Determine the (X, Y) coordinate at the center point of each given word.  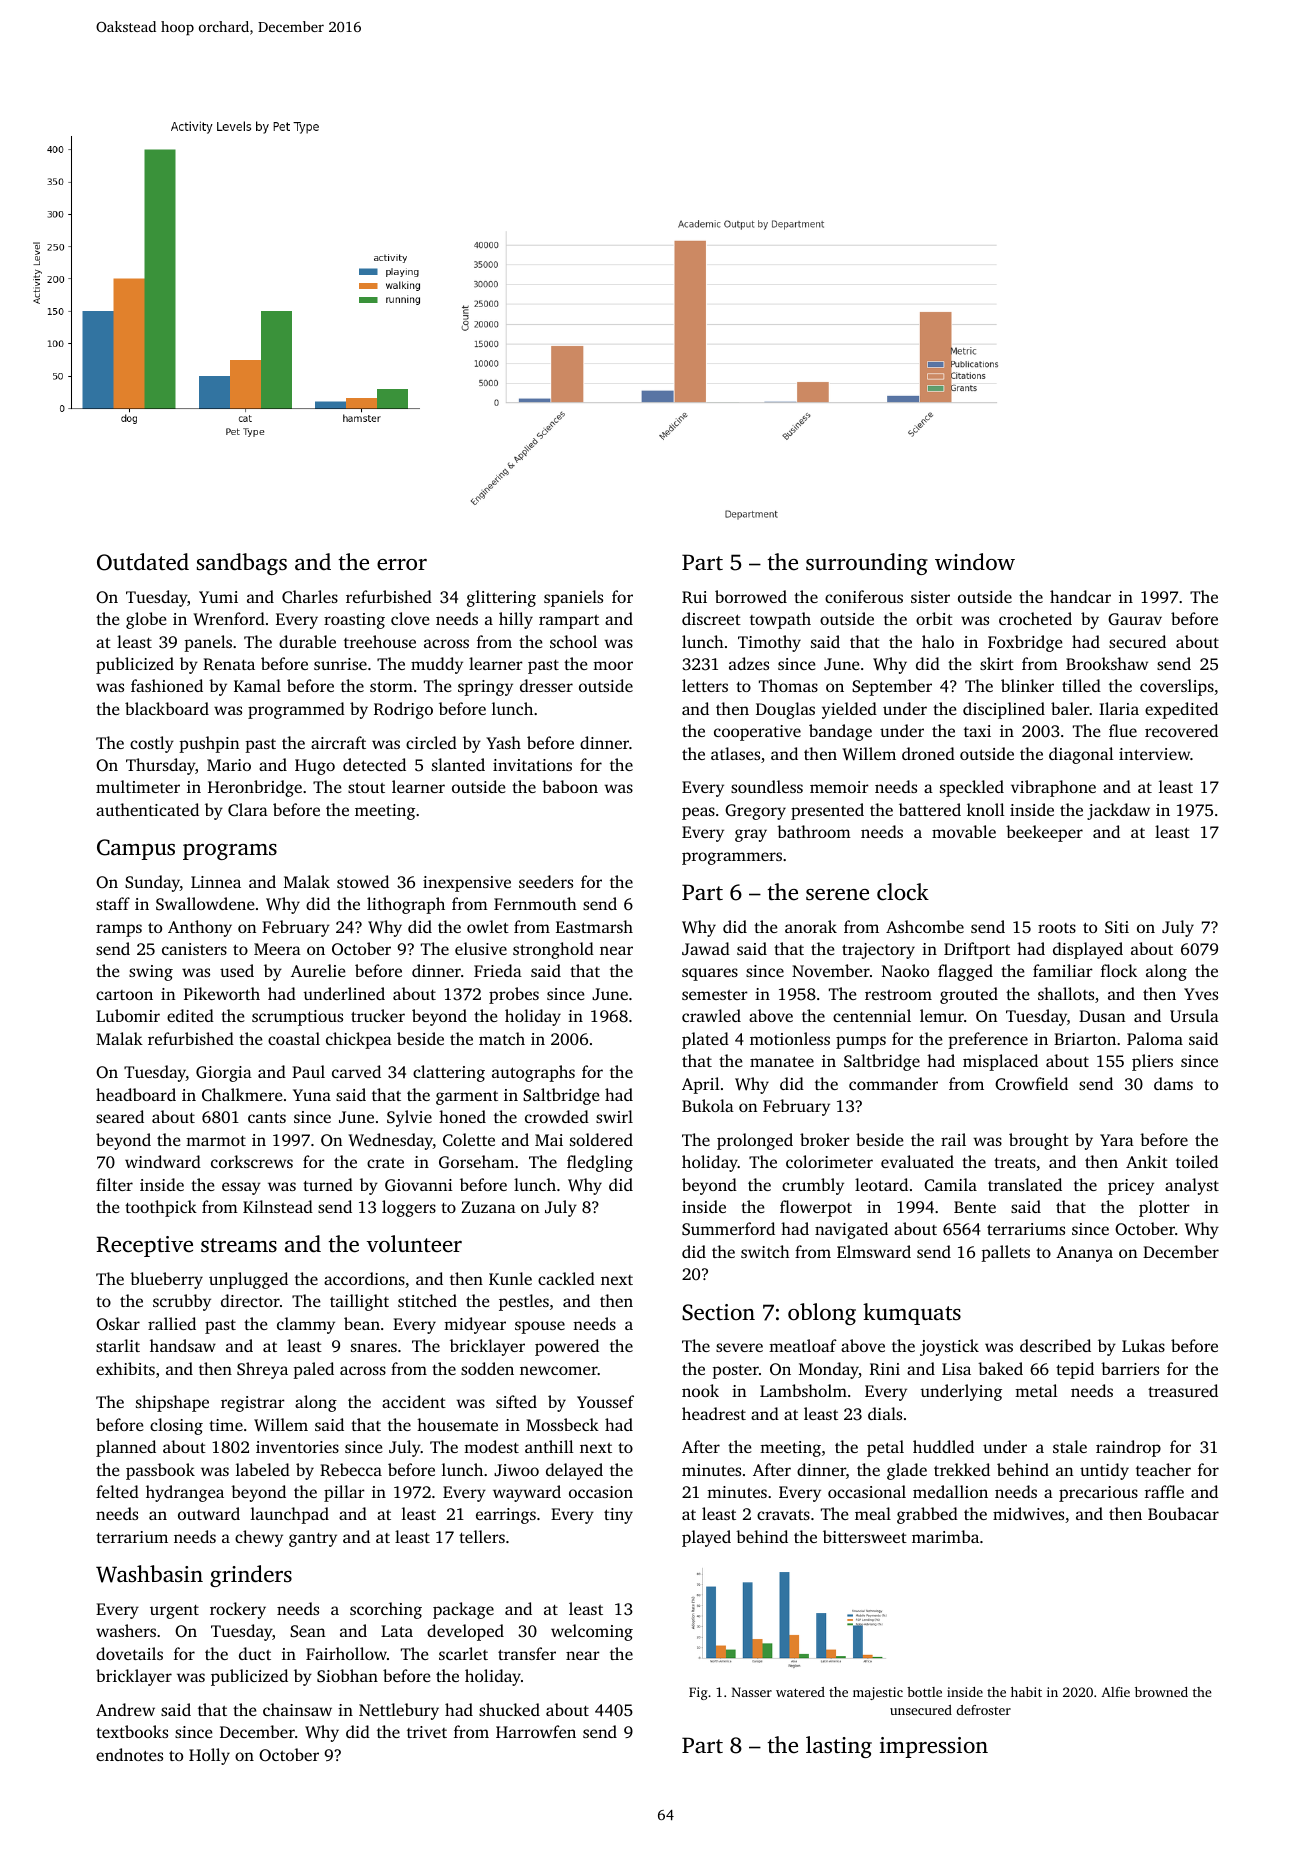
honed (462, 1116)
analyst (1192, 1186)
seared (120, 1116)
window (975, 562)
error (402, 564)
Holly (209, 1756)
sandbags (242, 564)
